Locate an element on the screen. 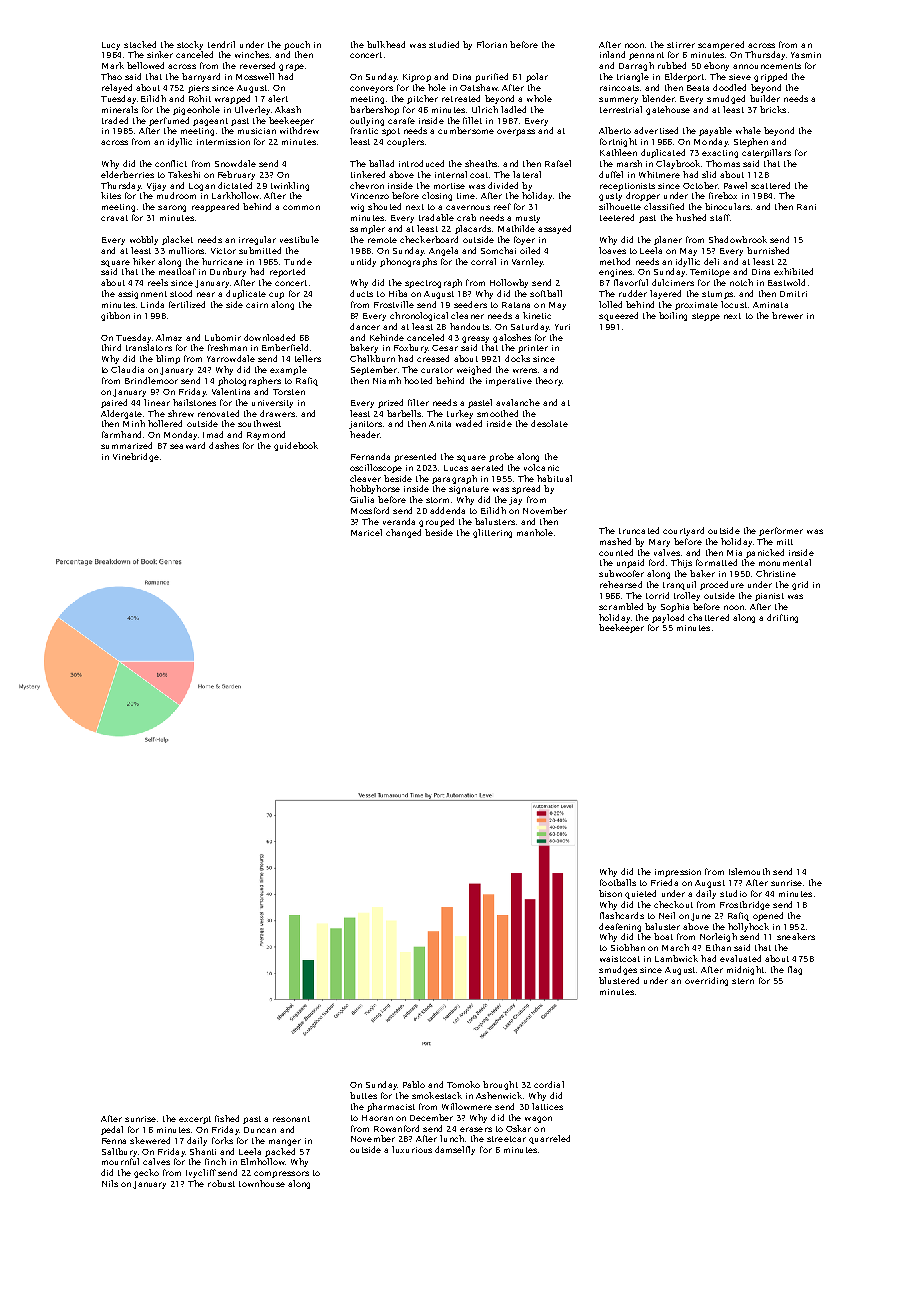 The image size is (924, 1308). Islemouth is located at coordinates (749, 871).
